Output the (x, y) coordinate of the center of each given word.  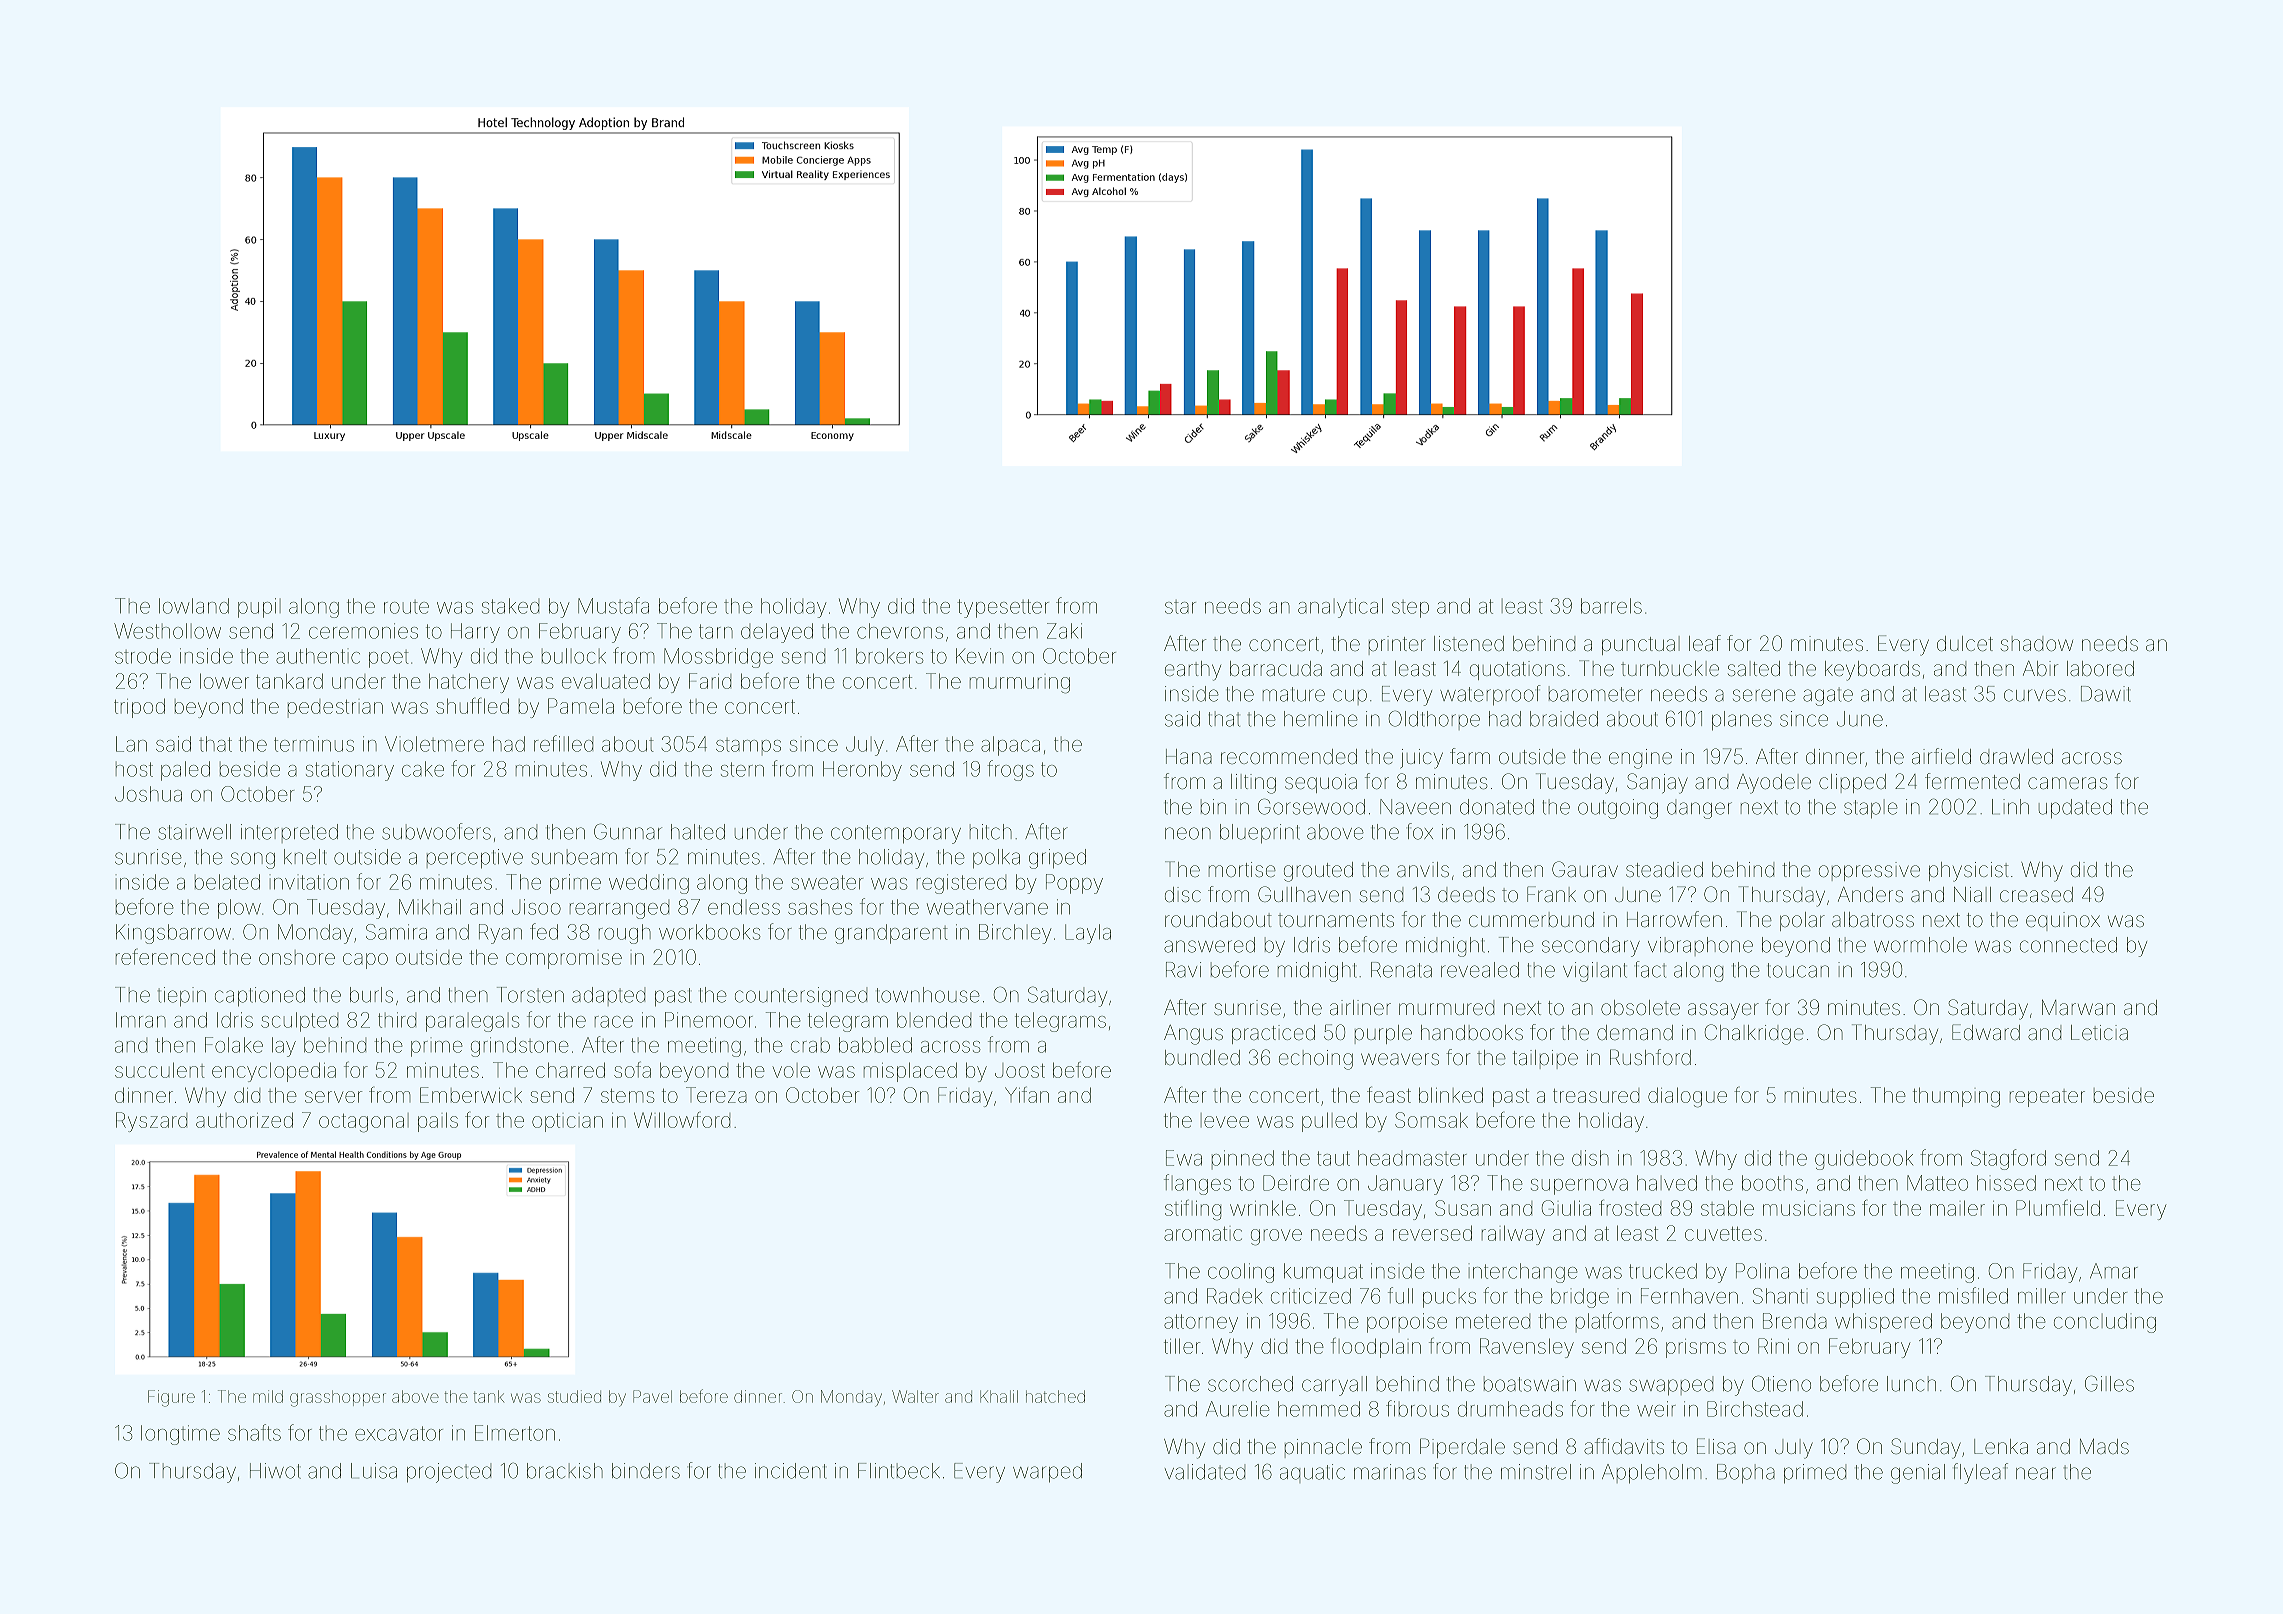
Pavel (652, 1396)
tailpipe (1545, 1059)
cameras (2067, 783)
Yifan (1027, 1094)
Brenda (1795, 1321)
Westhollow (167, 631)
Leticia (2099, 1032)
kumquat (1323, 1273)
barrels (1611, 606)
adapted (608, 996)
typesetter (1003, 608)
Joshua (148, 794)
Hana (1189, 756)
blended (934, 1020)
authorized (244, 1120)
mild (268, 1396)
